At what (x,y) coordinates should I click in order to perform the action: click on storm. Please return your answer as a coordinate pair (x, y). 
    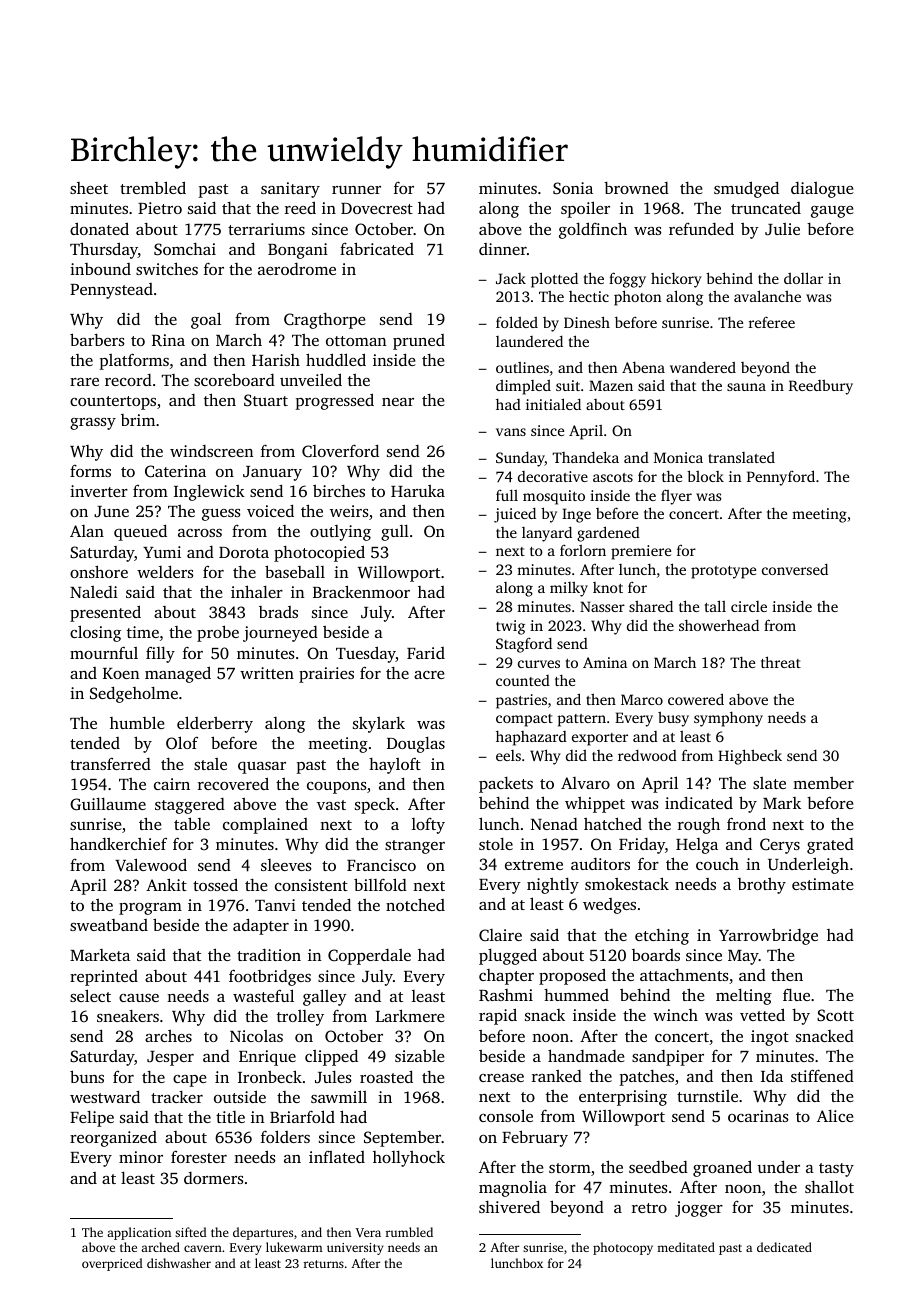
    Looking at the image, I should click on (570, 1168).
